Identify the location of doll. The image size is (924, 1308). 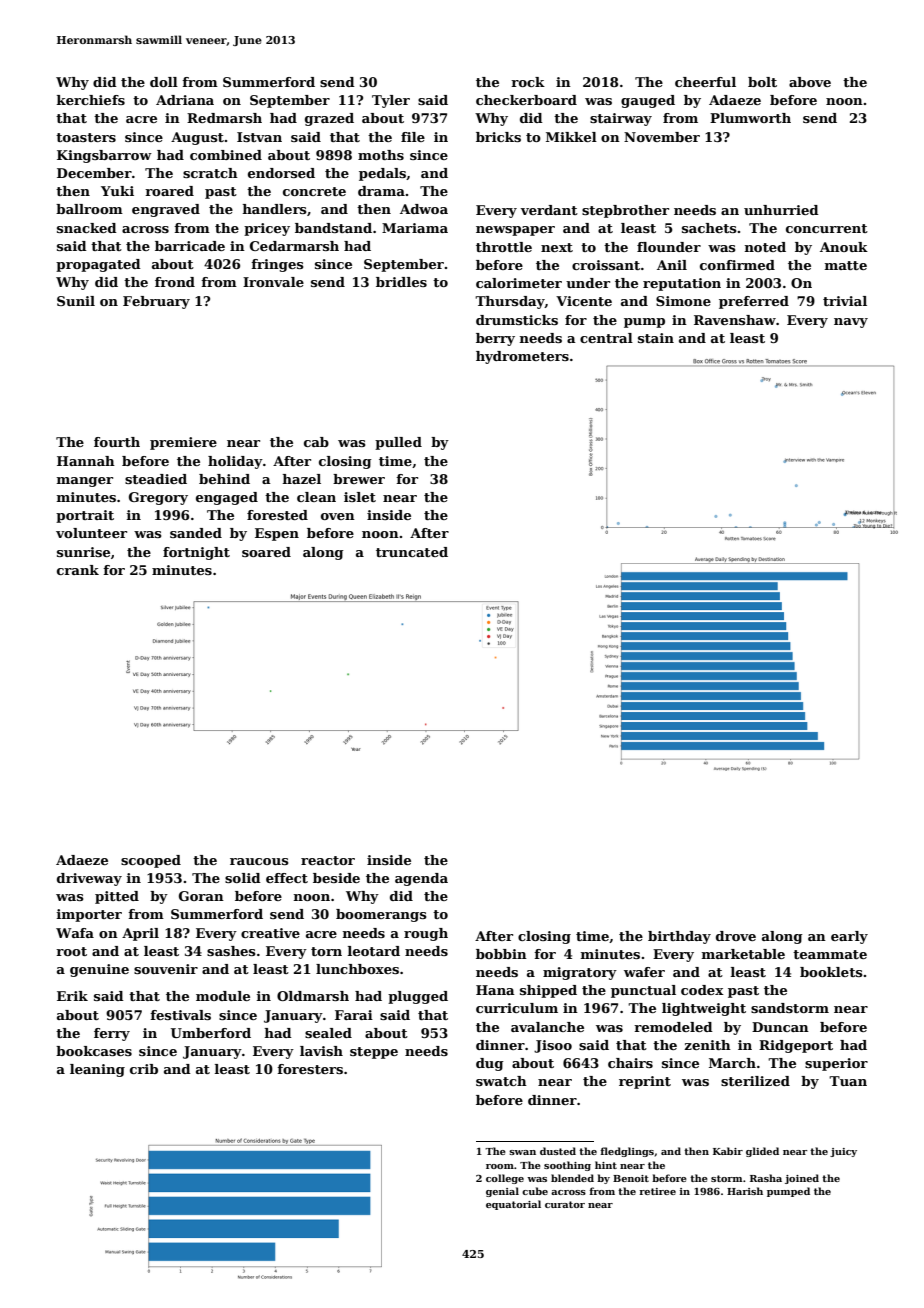
(164, 82).
